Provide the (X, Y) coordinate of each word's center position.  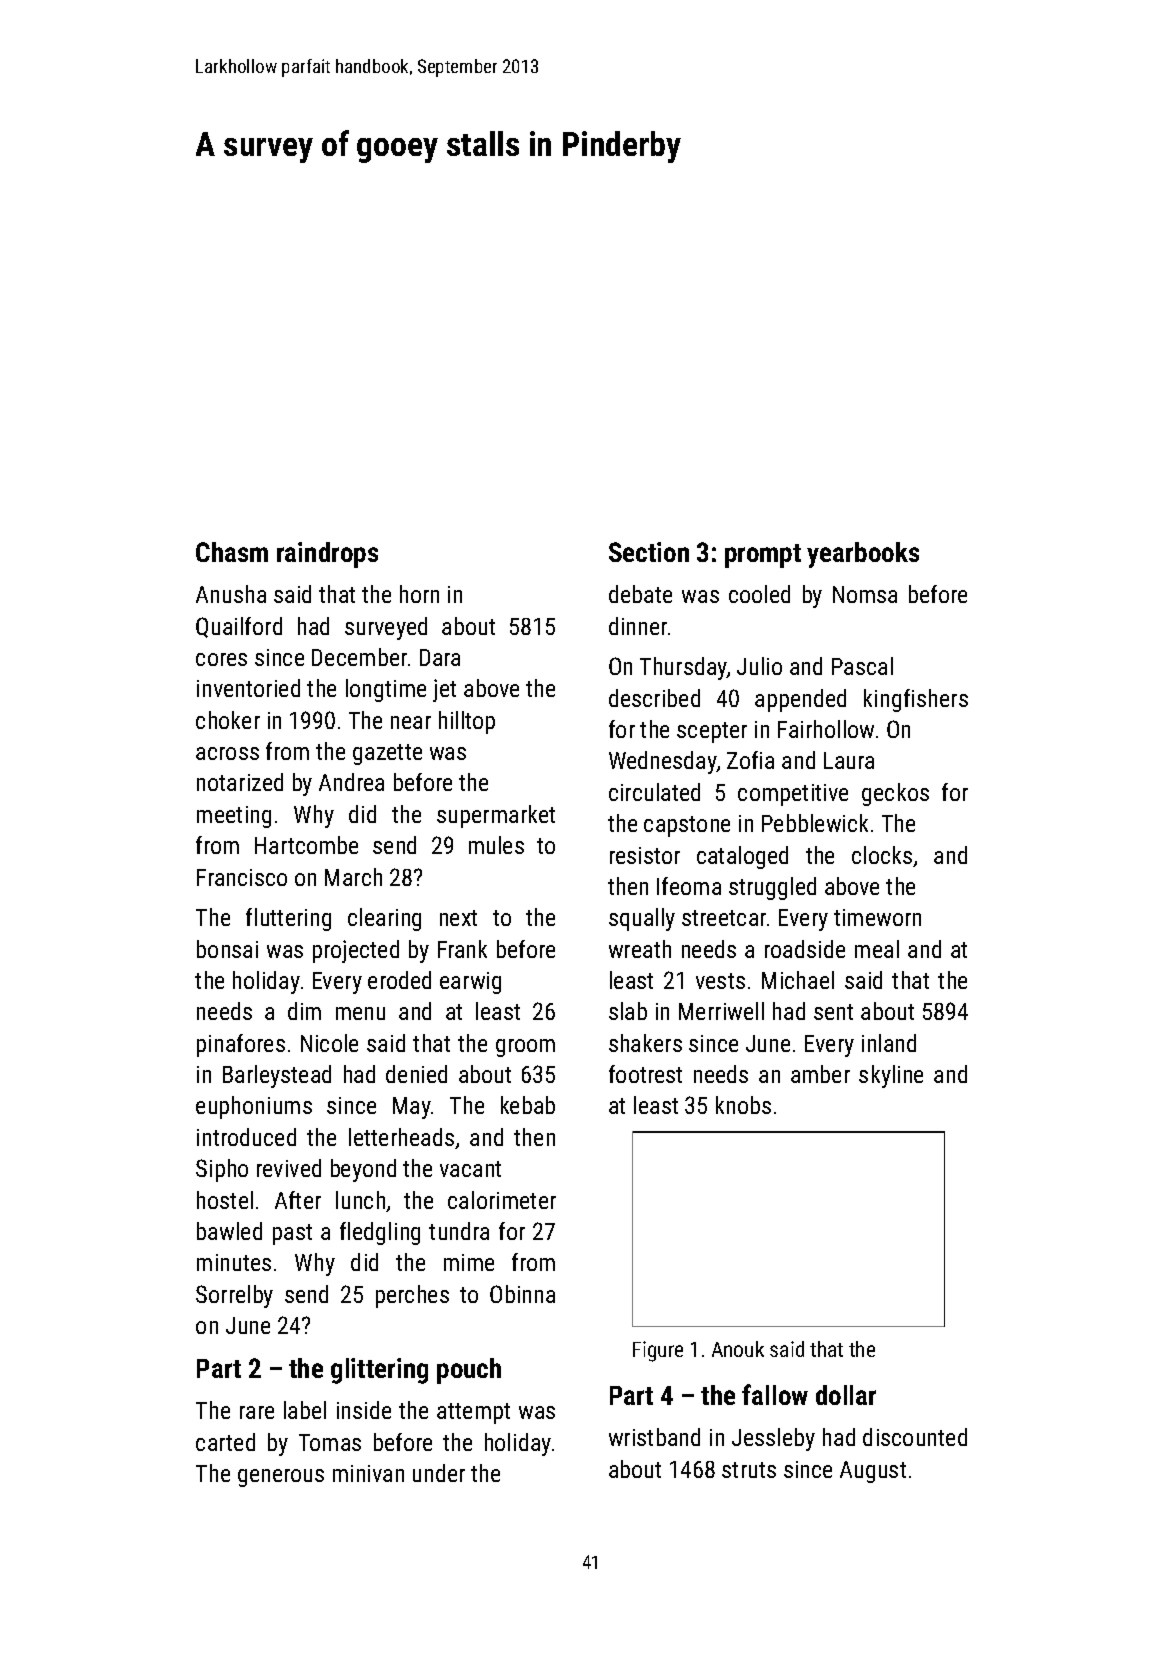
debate (640, 594)
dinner (638, 626)
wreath (640, 949)
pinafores (241, 1045)
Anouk (738, 1349)
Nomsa (865, 594)
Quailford (239, 627)
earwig (470, 983)
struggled (772, 888)
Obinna (522, 1294)
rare (257, 1412)
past (292, 1234)
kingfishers (916, 700)
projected (356, 951)
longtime (386, 690)
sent (833, 1012)
